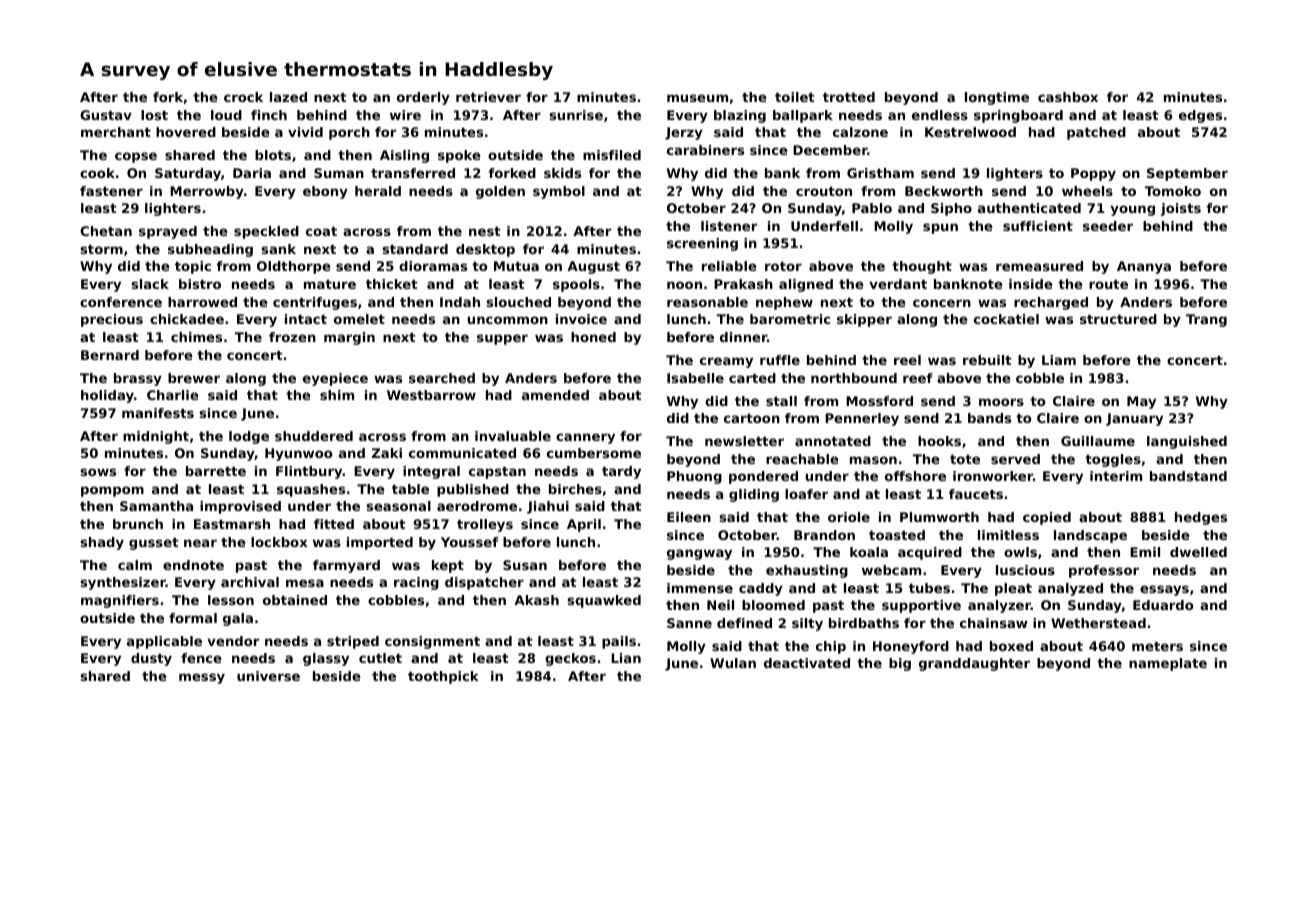 The image size is (1308, 924). I want to click on slack, so click(150, 284).
